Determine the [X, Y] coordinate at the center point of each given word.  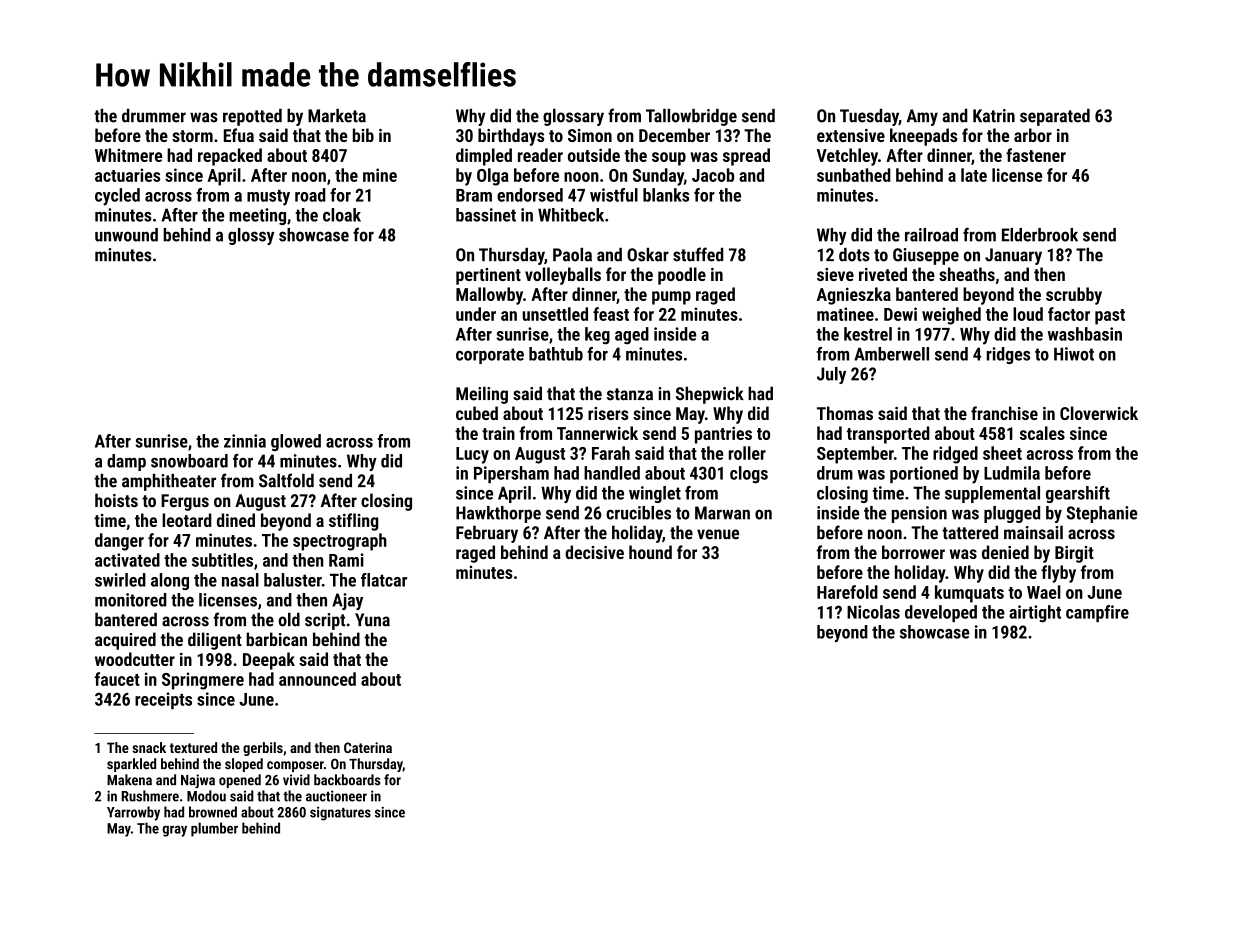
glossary [573, 117]
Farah [611, 453]
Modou [206, 796]
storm [192, 136]
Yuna [372, 620]
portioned [924, 474]
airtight [1035, 614]
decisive [594, 552]
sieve [835, 274]
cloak [342, 215]
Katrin [994, 116]
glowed [296, 442]
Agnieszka [854, 296]
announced [317, 679]
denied [1005, 552]
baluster [293, 580]
